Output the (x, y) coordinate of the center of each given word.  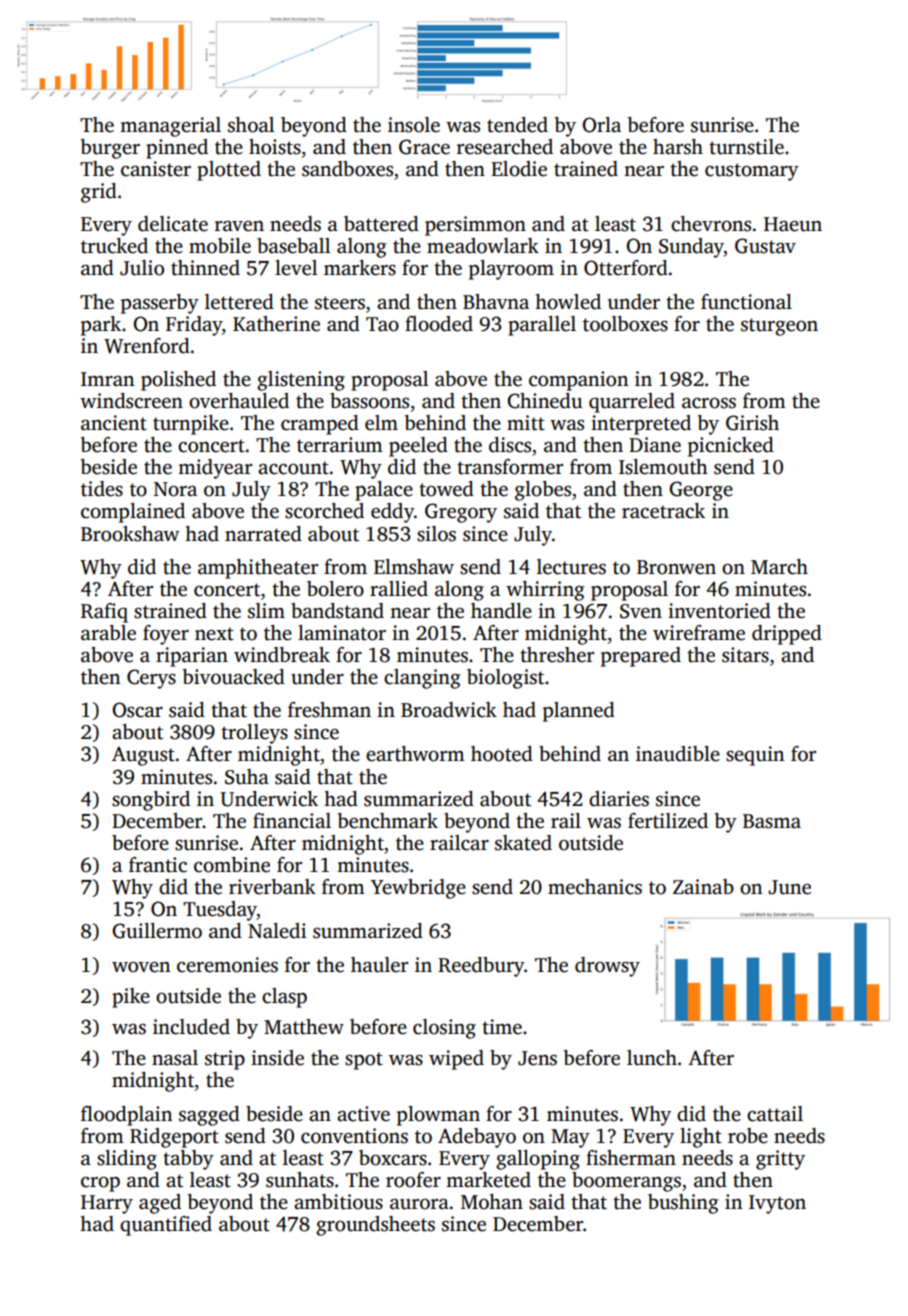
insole (414, 125)
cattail (775, 1114)
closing (444, 1029)
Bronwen (676, 567)
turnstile (746, 147)
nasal (175, 1058)
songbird (151, 801)
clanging (422, 679)
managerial (170, 127)
